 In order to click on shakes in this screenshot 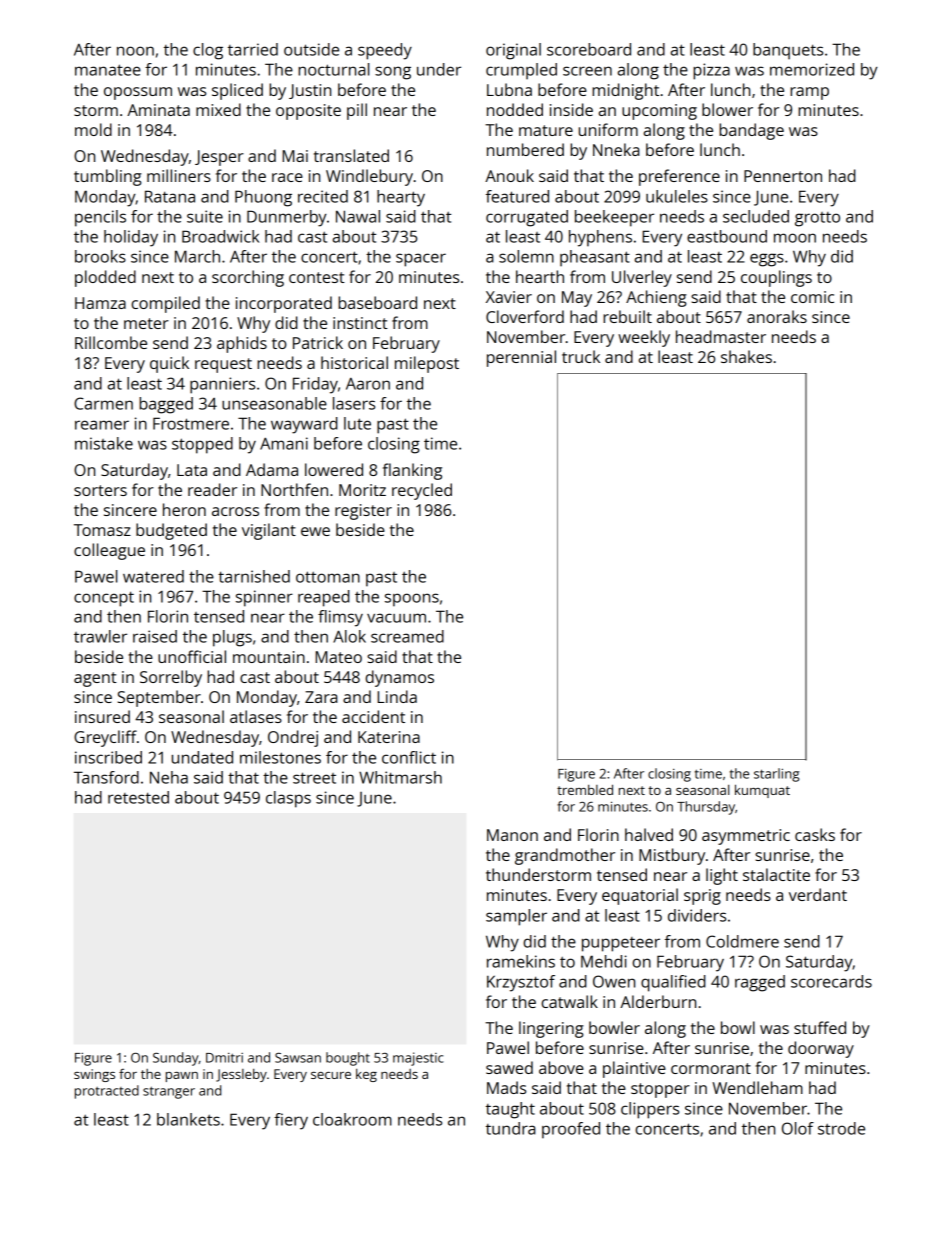, I will do `click(746, 356)`.
